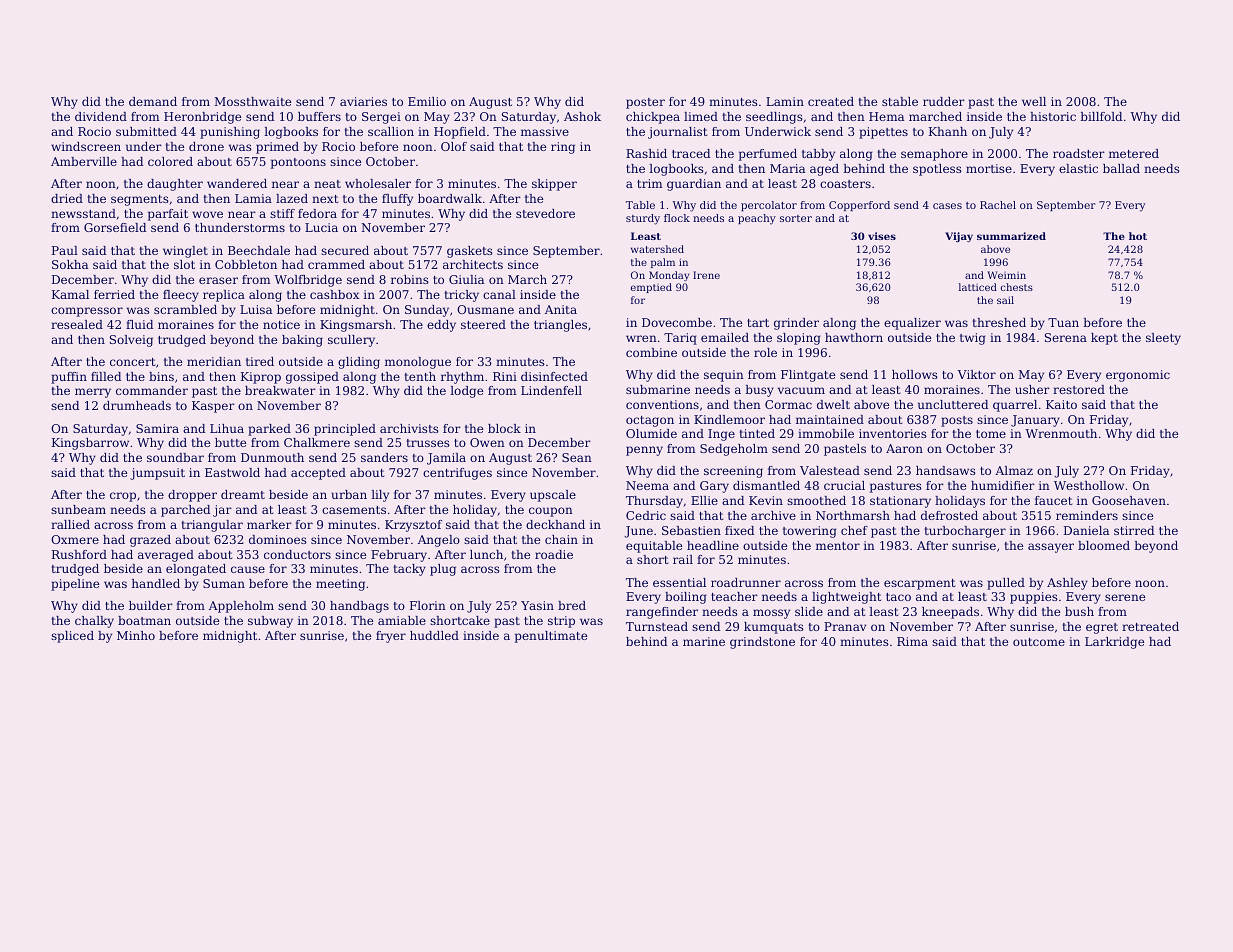 The width and height of the screenshot is (1233, 952). What do you see at coordinates (123, 497) in the screenshot?
I see `crop` at bounding box center [123, 497].
